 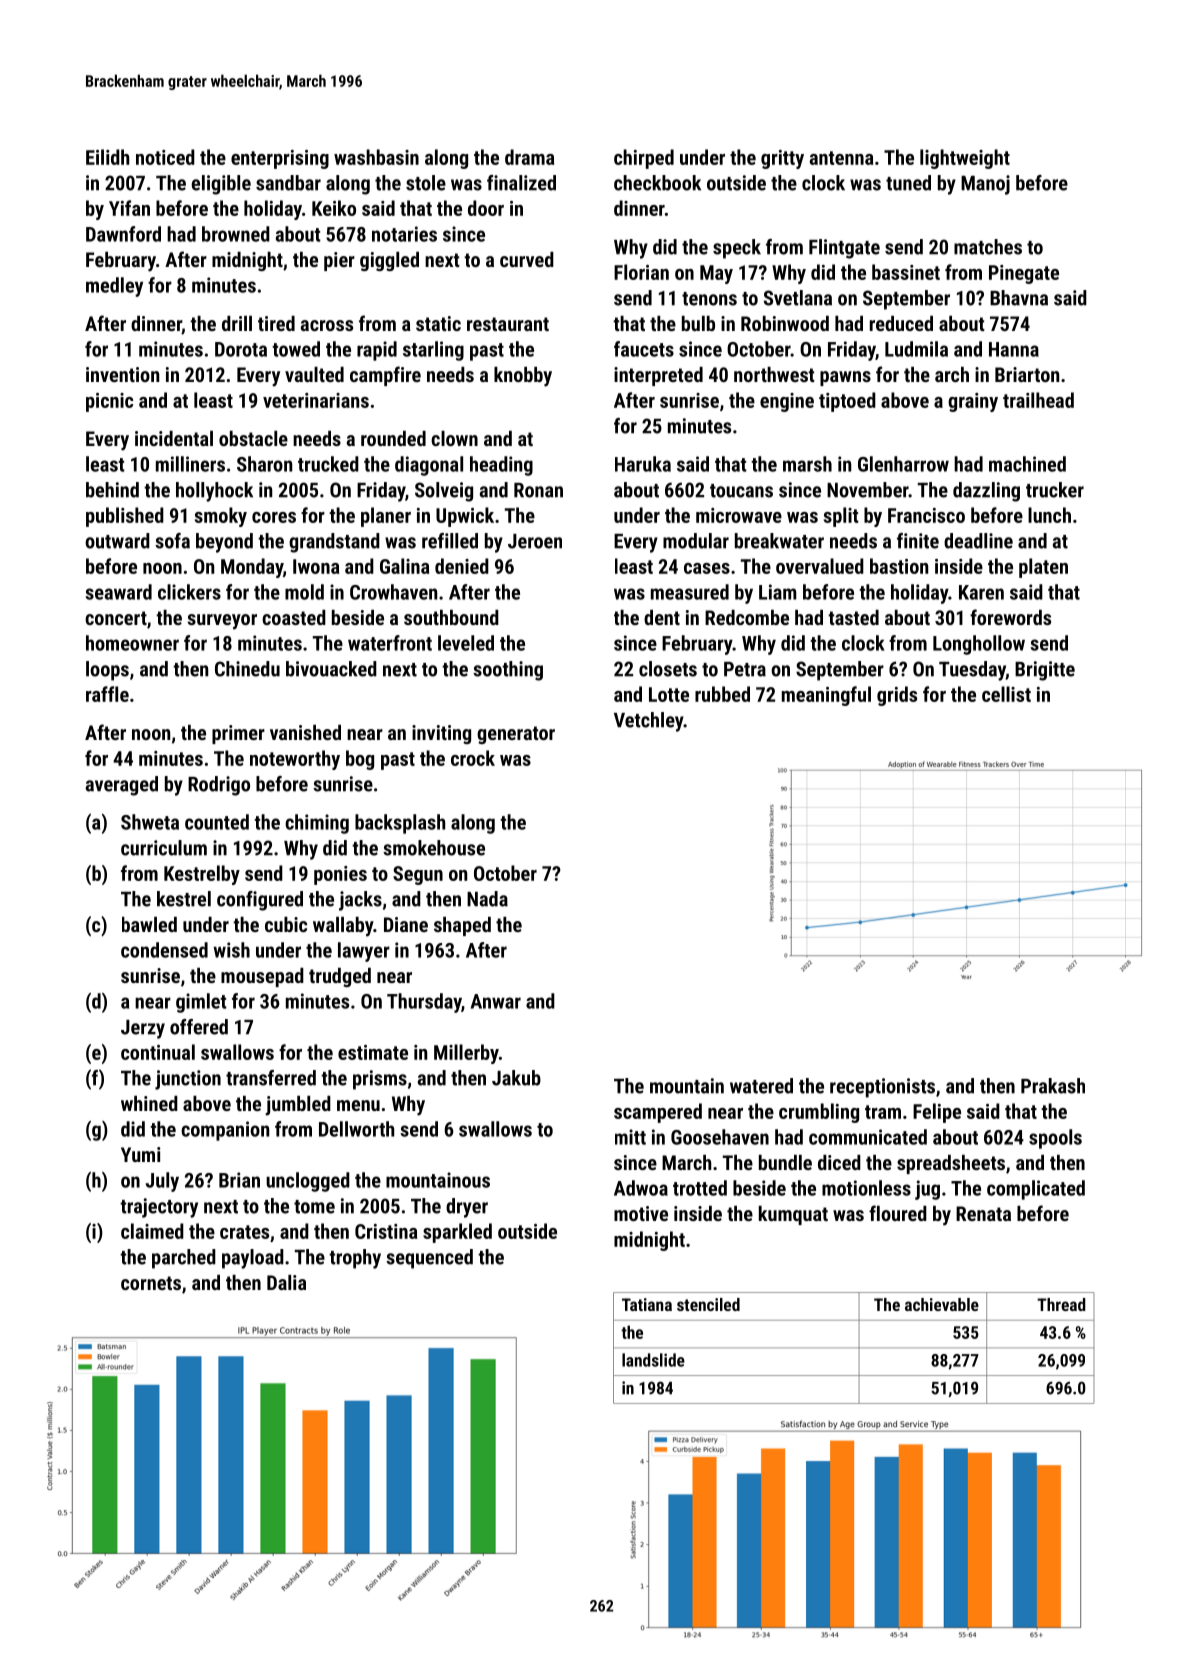 What do you see at coordinates (340, 875) in the page?
I see `ponies` at bounding box center [340, 875].
